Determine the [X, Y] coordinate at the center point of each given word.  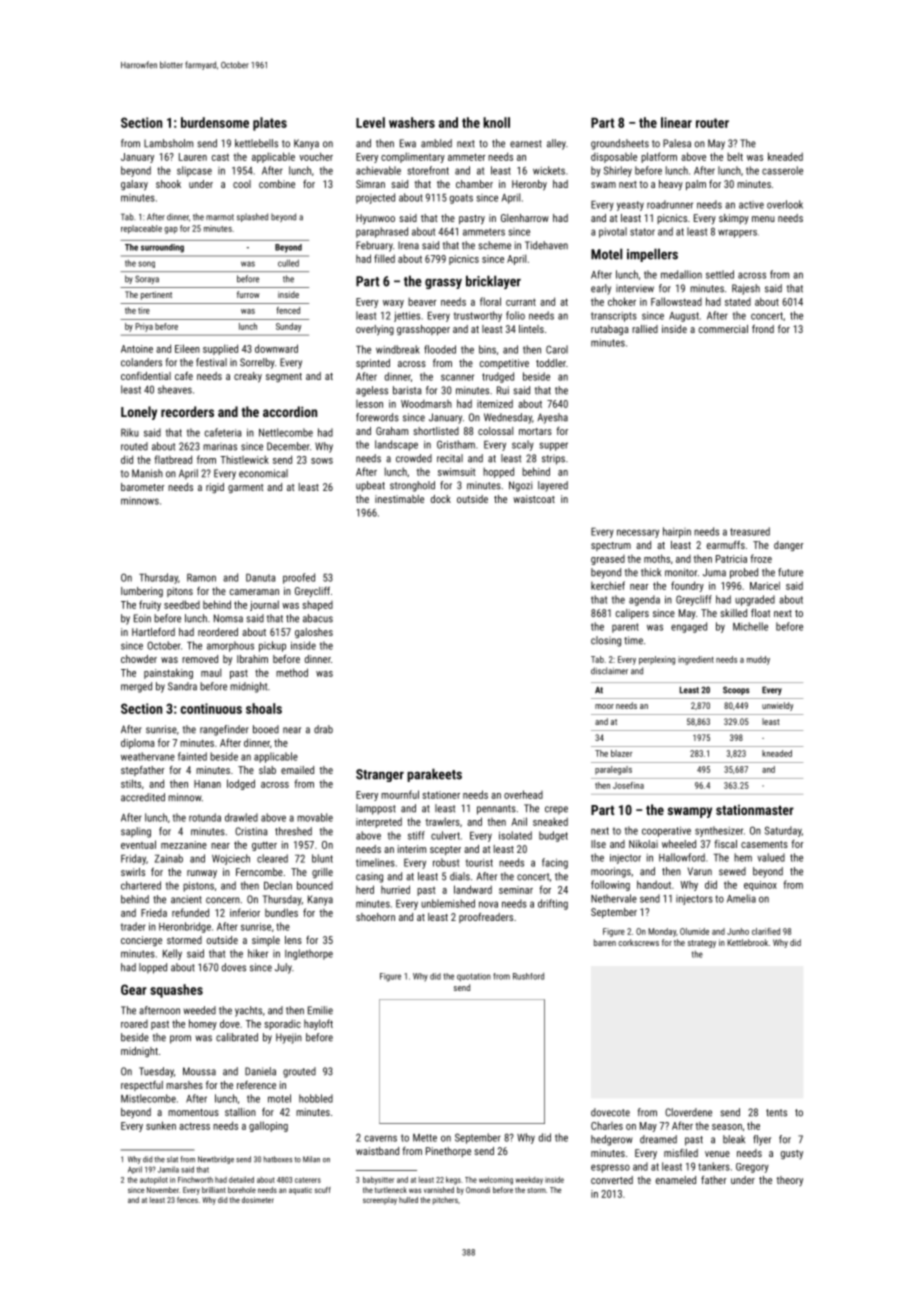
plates [270, 124]
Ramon [201, 578]
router [712, 123]
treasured [750, 531]
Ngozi [520, 486]
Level [370, 122]
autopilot [154, 1180]
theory [789, 1181]
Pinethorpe [448, 1152]
